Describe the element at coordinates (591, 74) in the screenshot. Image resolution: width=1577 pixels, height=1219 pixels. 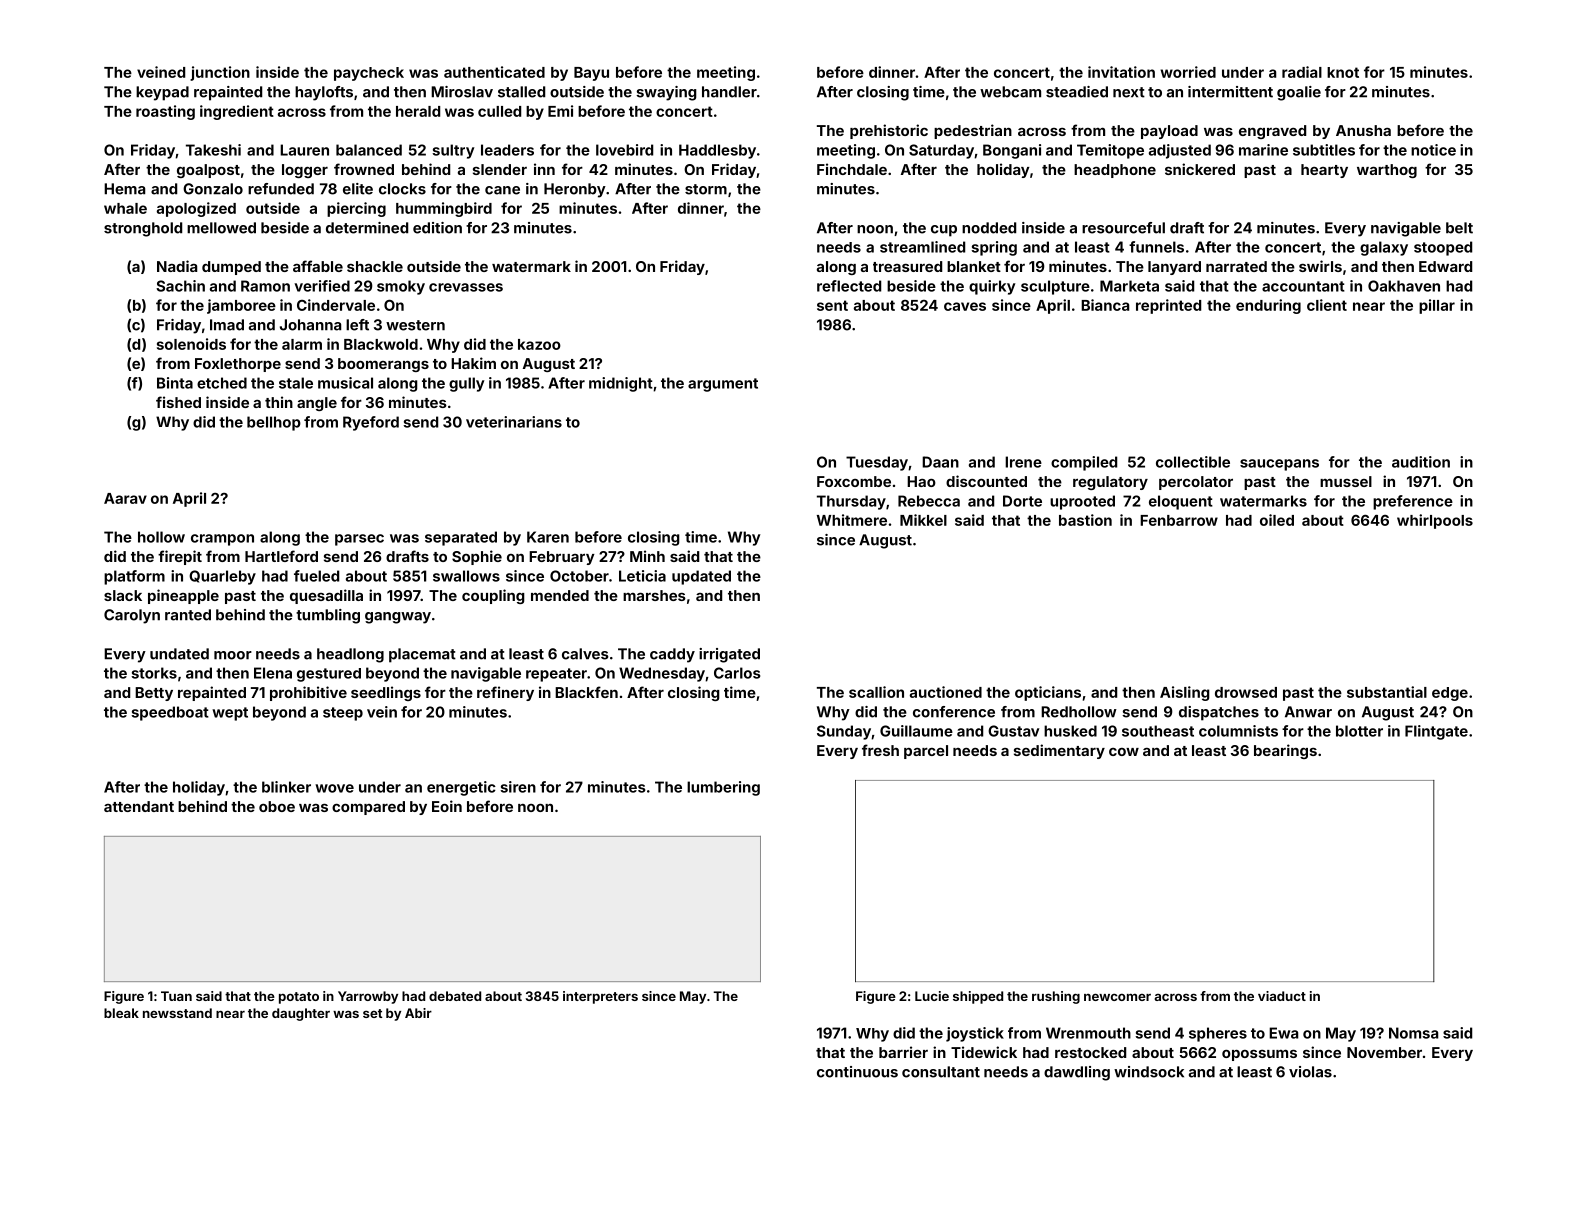
I see `Bayu` at that location.
